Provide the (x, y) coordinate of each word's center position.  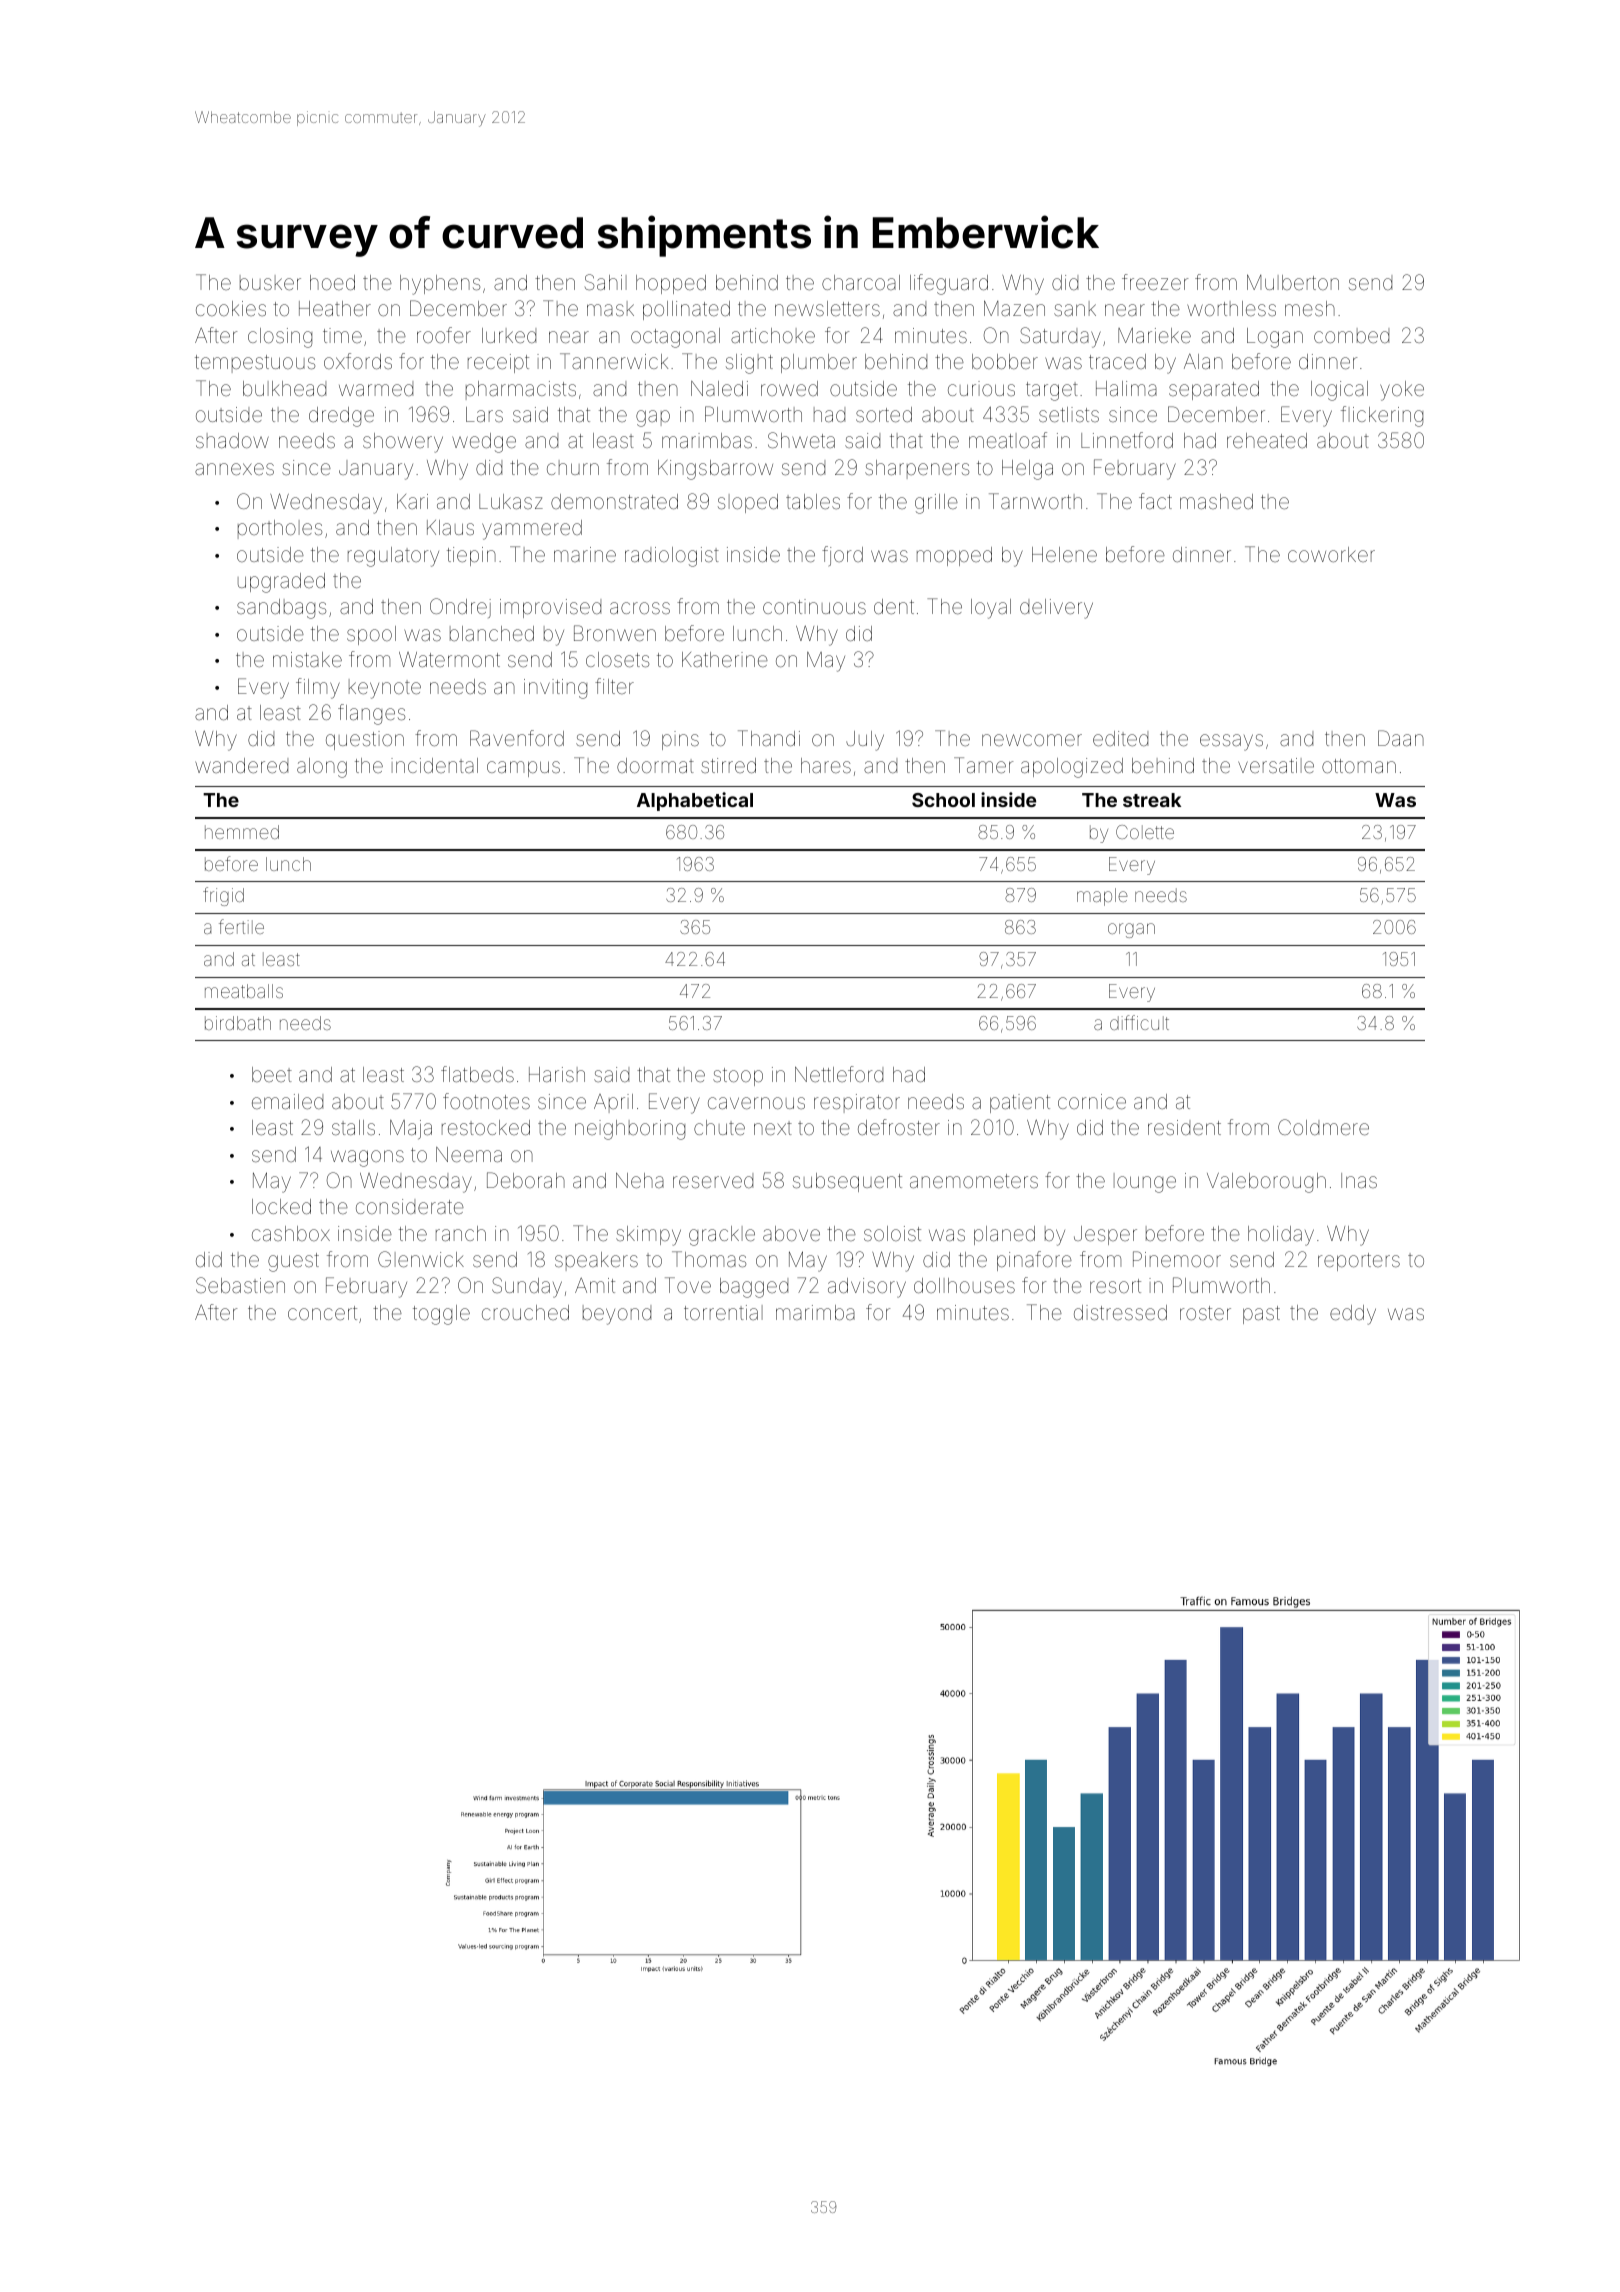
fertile (241, 926)
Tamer (983, 765)
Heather (335, 308)
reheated (1267, 440)
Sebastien (240, 1285)
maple (1102, 897)
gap (653, 418)
